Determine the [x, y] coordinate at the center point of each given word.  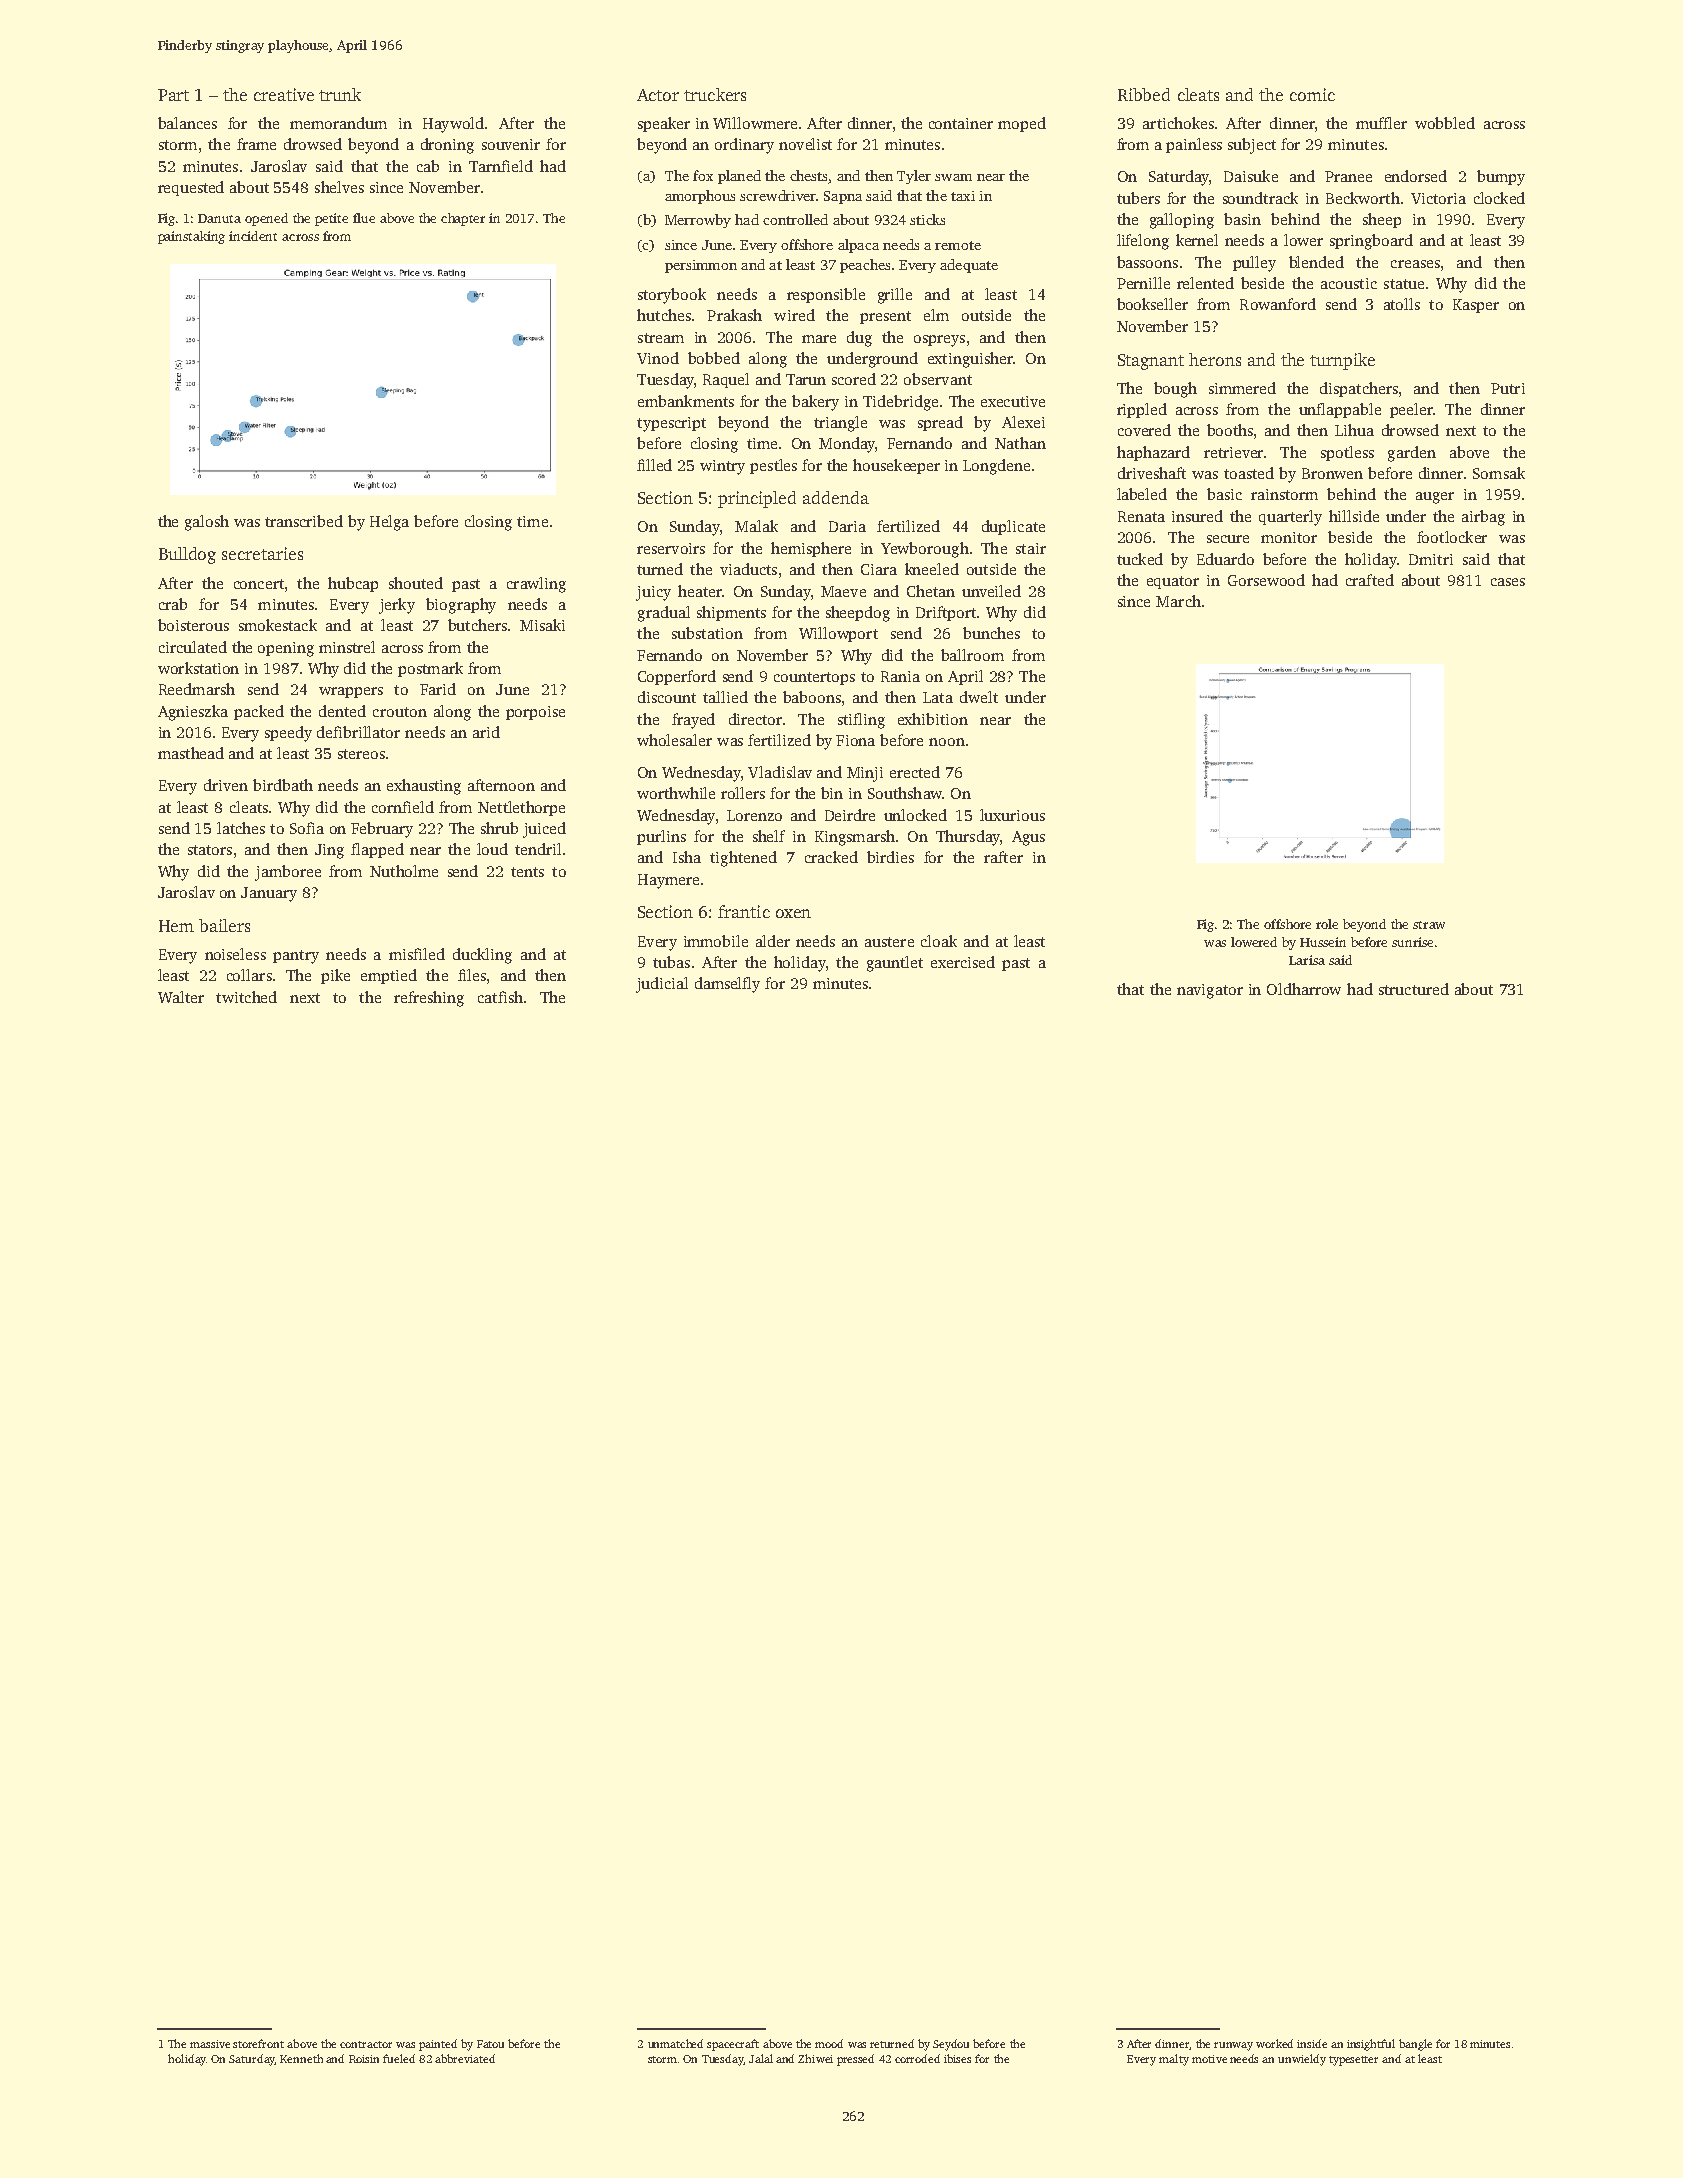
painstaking [191, 237]
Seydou [951, 2045]
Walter [181, 997]
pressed [855, 2060]
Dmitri [1431, 559]
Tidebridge [900, 403]
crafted [1370, 580]
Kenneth [301, 2058]
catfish [500, 997]
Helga [389, 523]
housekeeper [896, 466]
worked [1274, 2043]
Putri [1508, 388]
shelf [769, 836]
